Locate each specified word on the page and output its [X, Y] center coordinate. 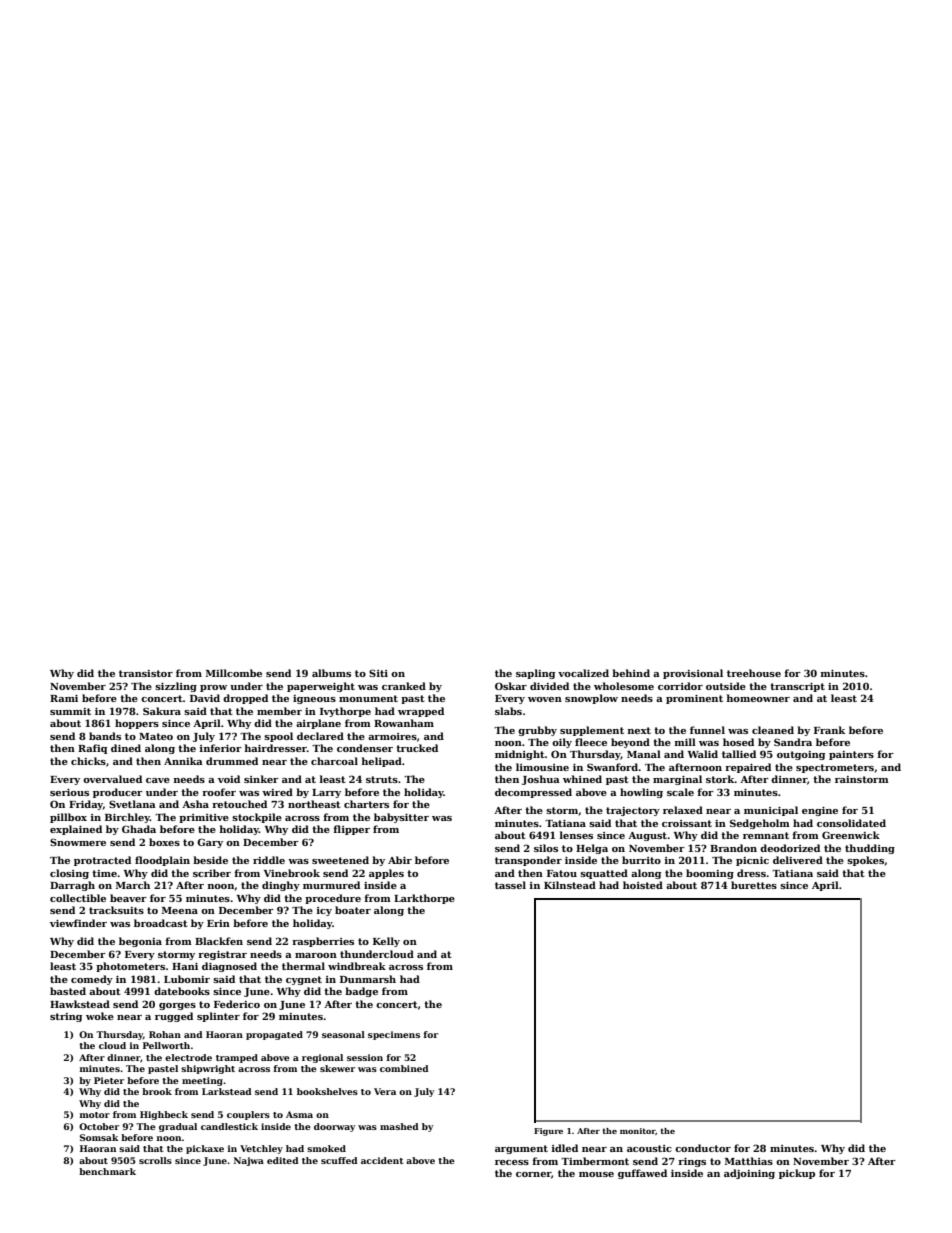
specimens [394, 1035]
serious [69, 792]
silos [546, 848]
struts [382, 779]
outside [726, 686]
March [133, 885]
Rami [64, 698]
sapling [535, 674]
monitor [637, 1131]
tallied [739, 754]
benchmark [107, 1171]
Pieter [109, 1080]
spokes [865, 861]
